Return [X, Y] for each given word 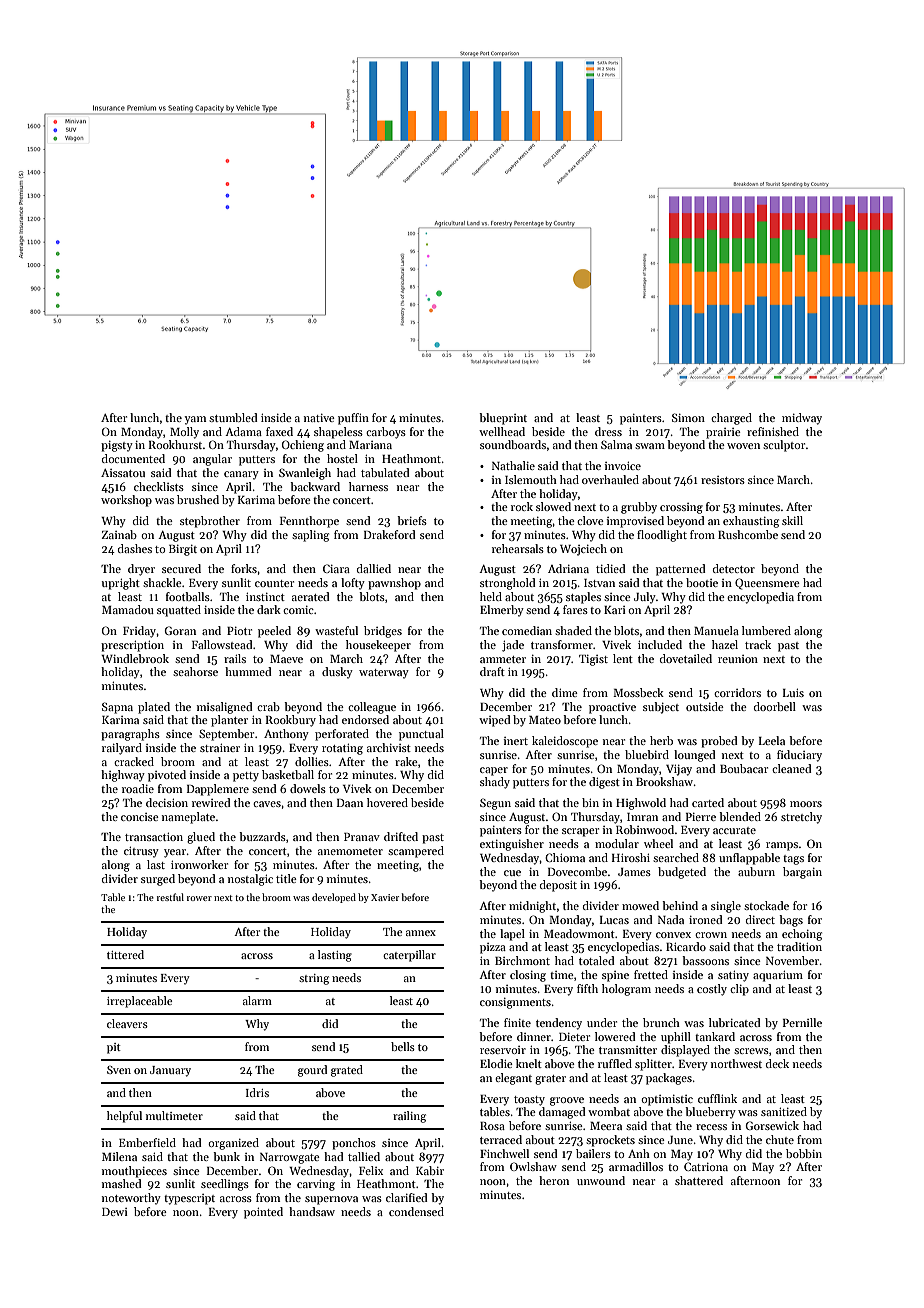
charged [731, 419]
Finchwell [504, 1153]
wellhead [502, 431]
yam [195, 420]
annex [421, 933]
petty [246, 777]
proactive [612, 708]
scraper [580, 832]
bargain [802, 873]
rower [199, 898]
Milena [119, 1156]
